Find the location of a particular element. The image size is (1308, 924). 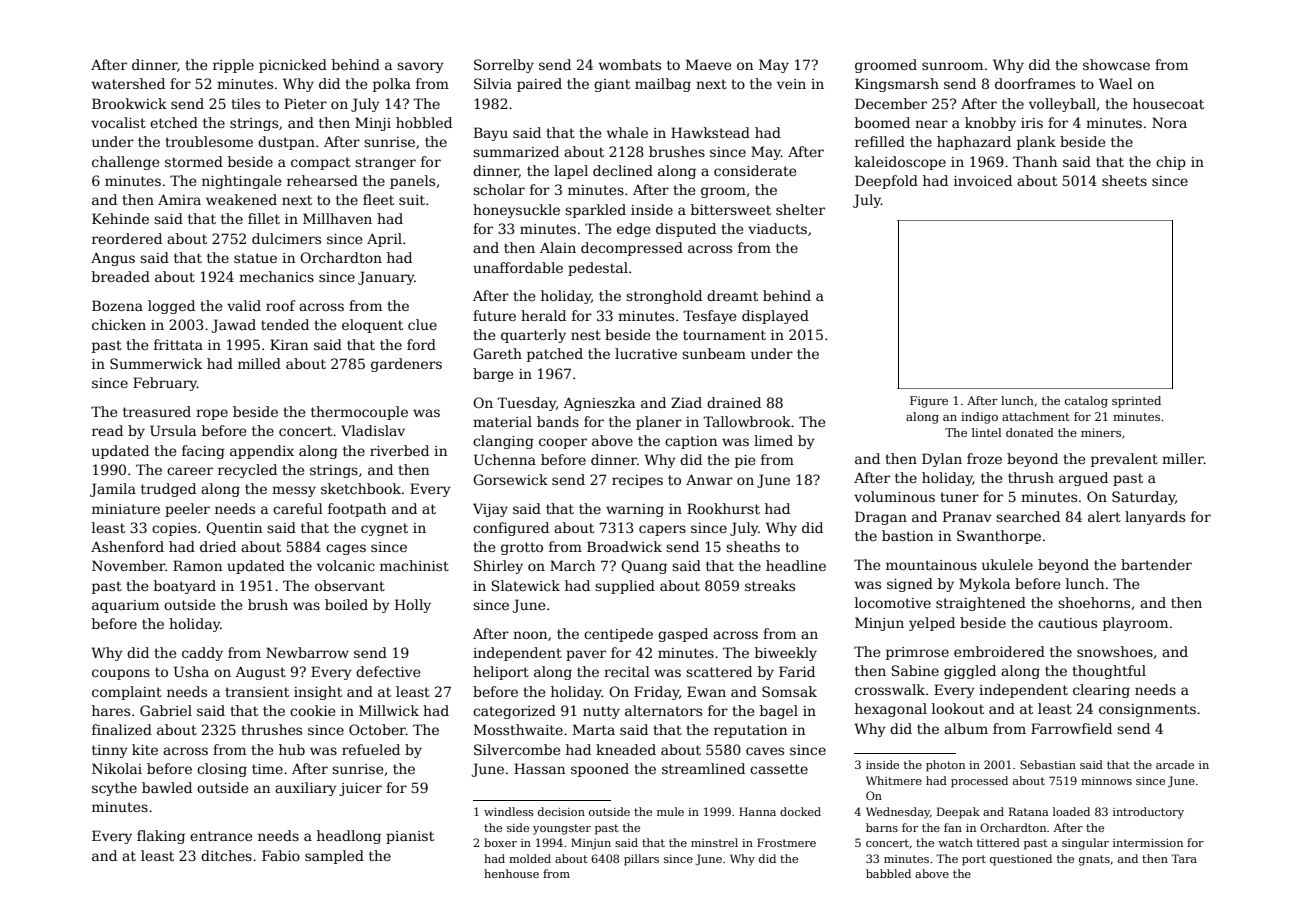

grotto is located at coordinates (522, 548).
